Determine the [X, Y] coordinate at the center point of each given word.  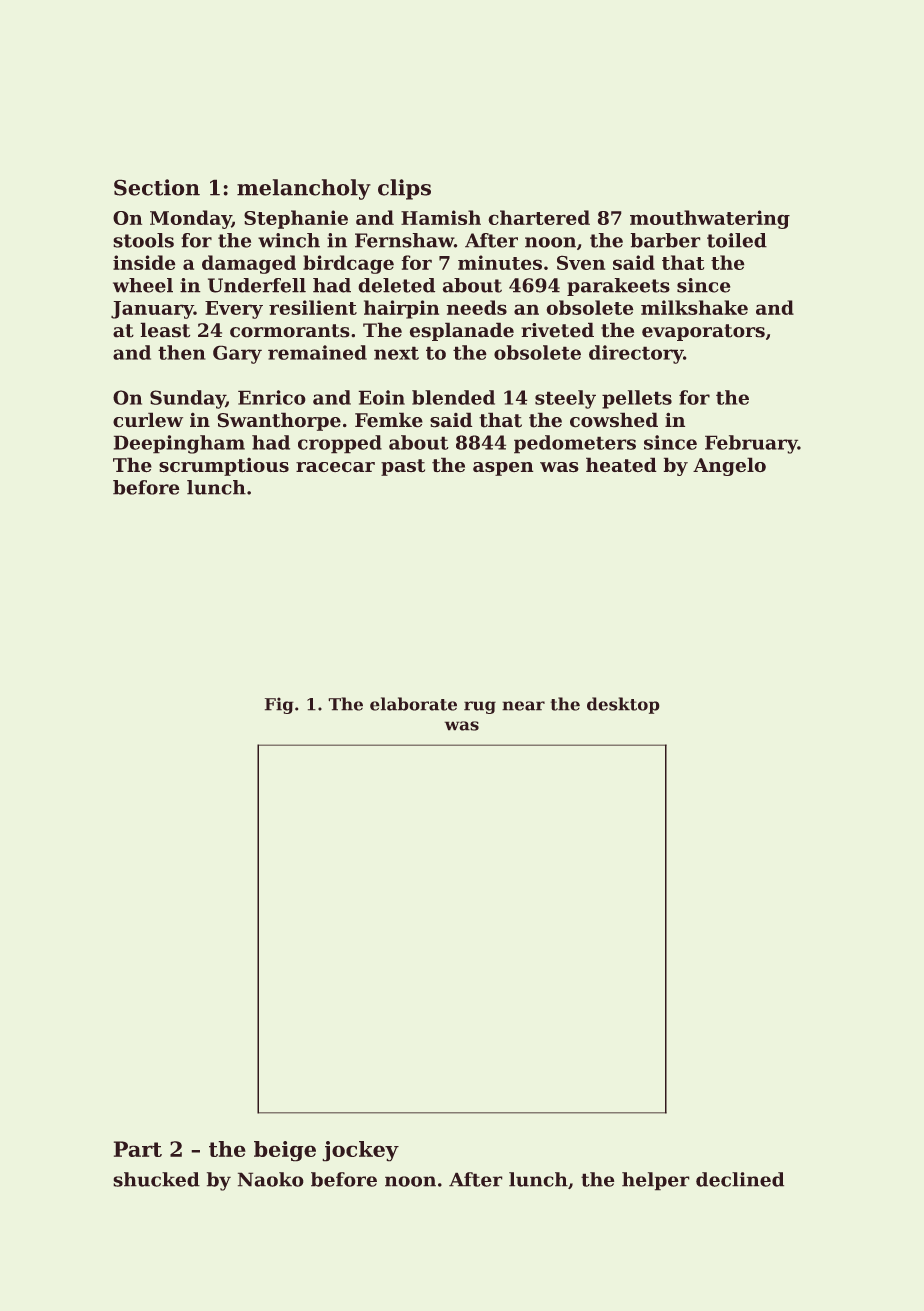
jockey [360, 1151]
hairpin [401, 309]
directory [636, 354]
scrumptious [224, 466]
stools [143, 240]
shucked [156, 1179]
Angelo [729, 466]
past [403, 467]
